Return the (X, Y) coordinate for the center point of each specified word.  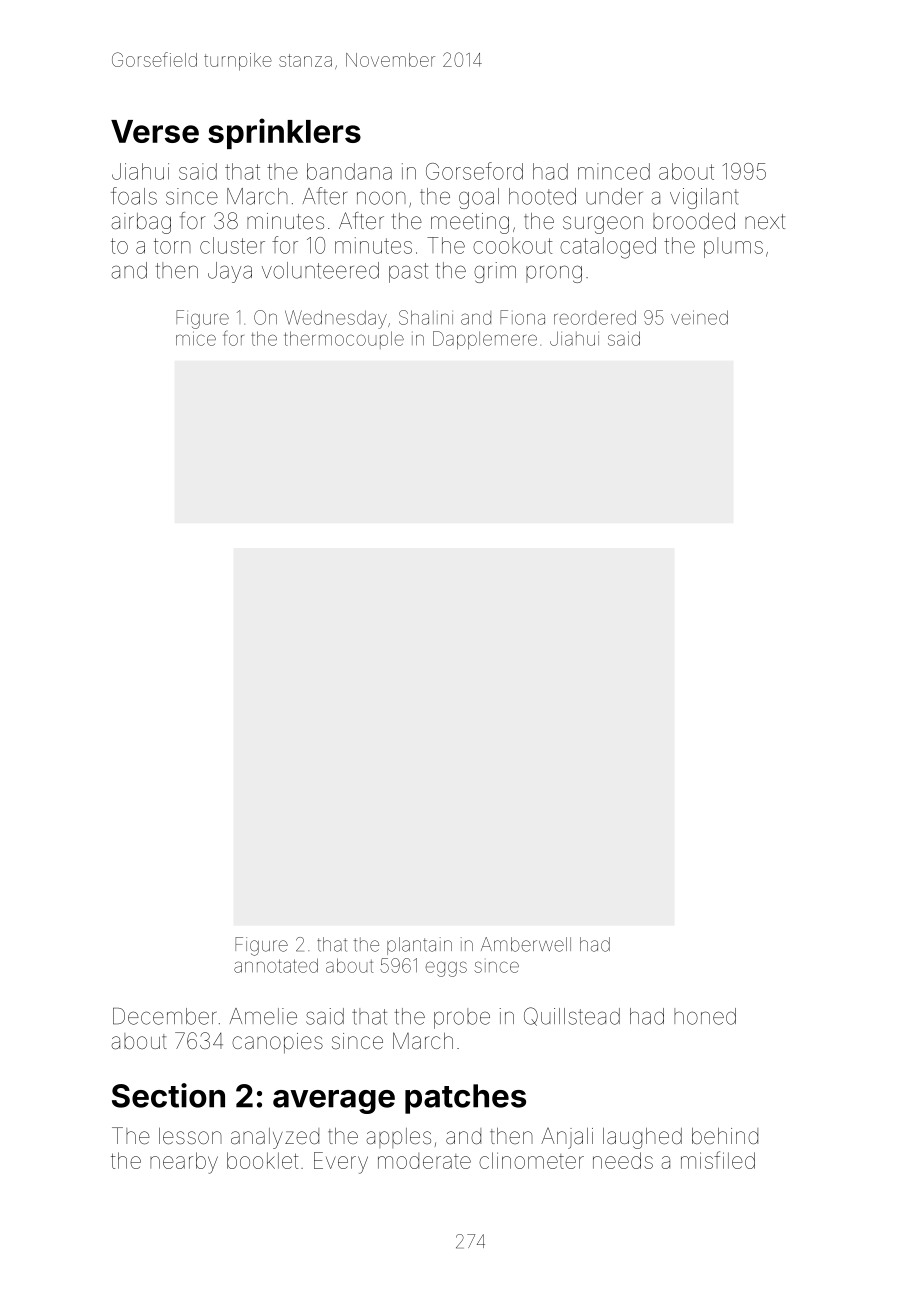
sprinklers (284, 133)
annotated (276, 965)
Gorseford (474, 171)
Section (168, 1095)
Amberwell (526, 944)
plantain (419, 946)
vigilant (704, 198)
